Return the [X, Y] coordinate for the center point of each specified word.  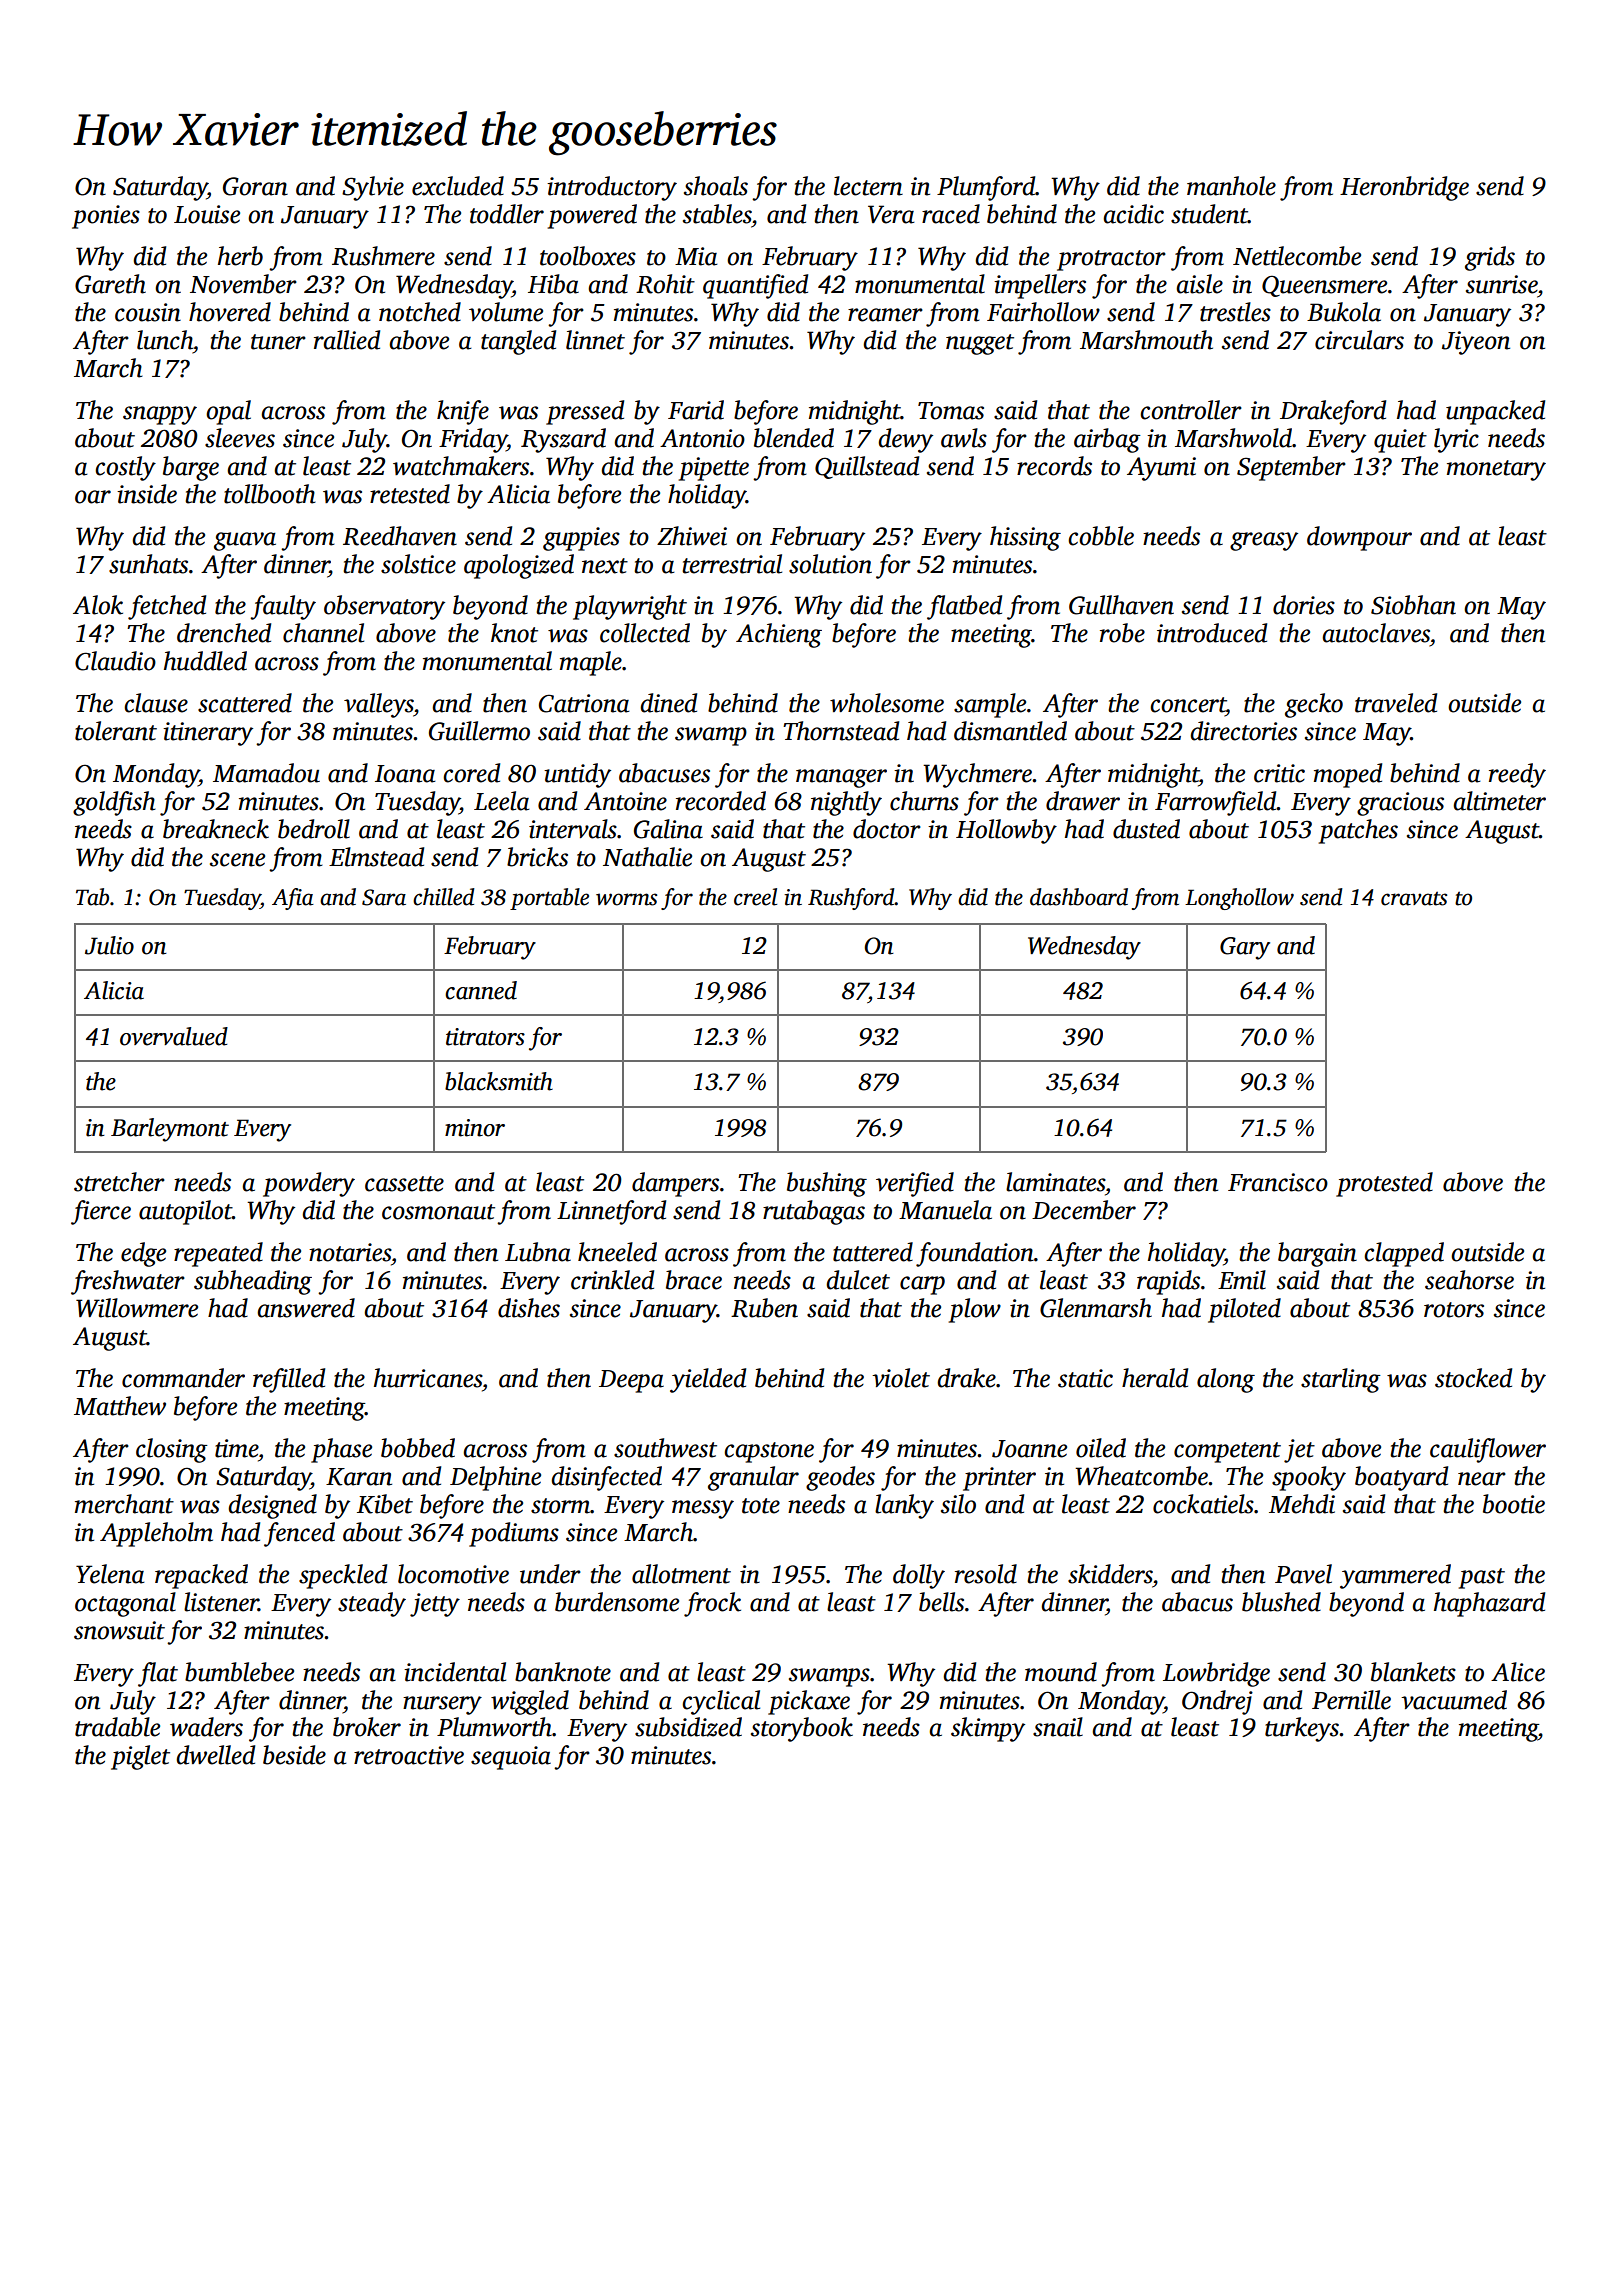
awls [964, 438]
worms [626, 899]
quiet [1400, 441]
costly [125, 468]
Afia [293, 899]
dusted [1146, 829]
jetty [435, 1605]
